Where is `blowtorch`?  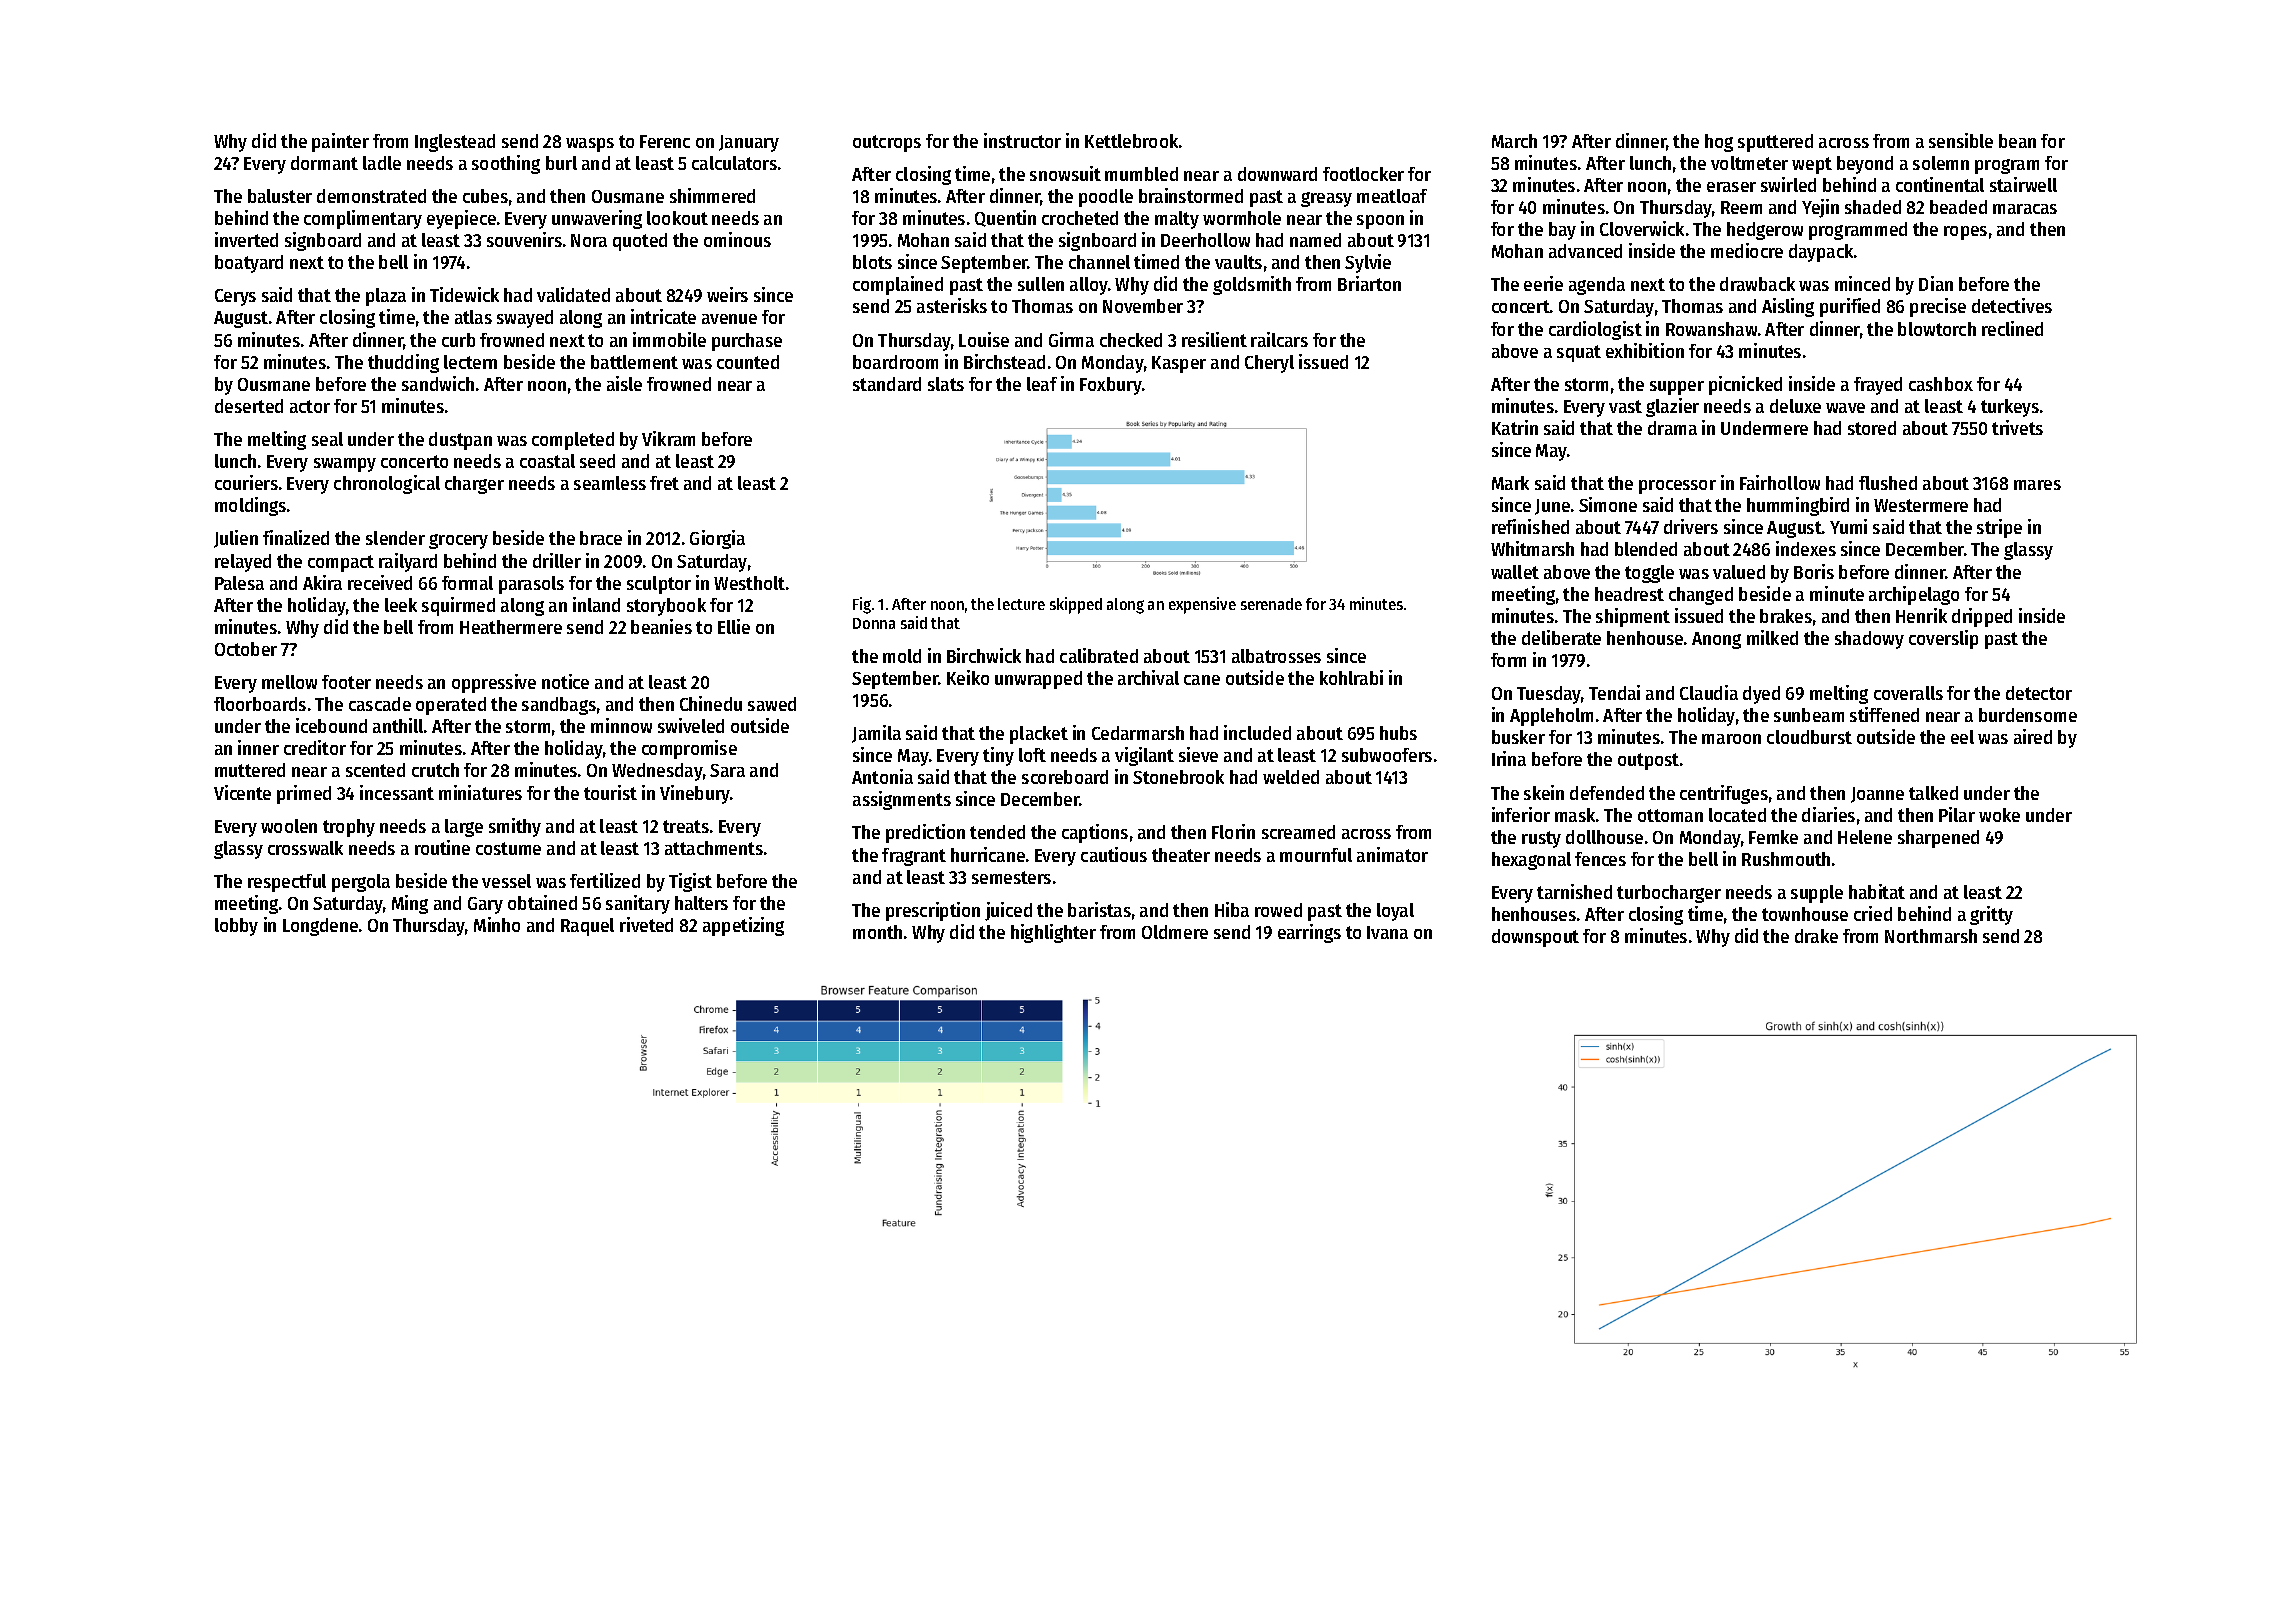 blowtorch is located at coordinates (1937, 329).
